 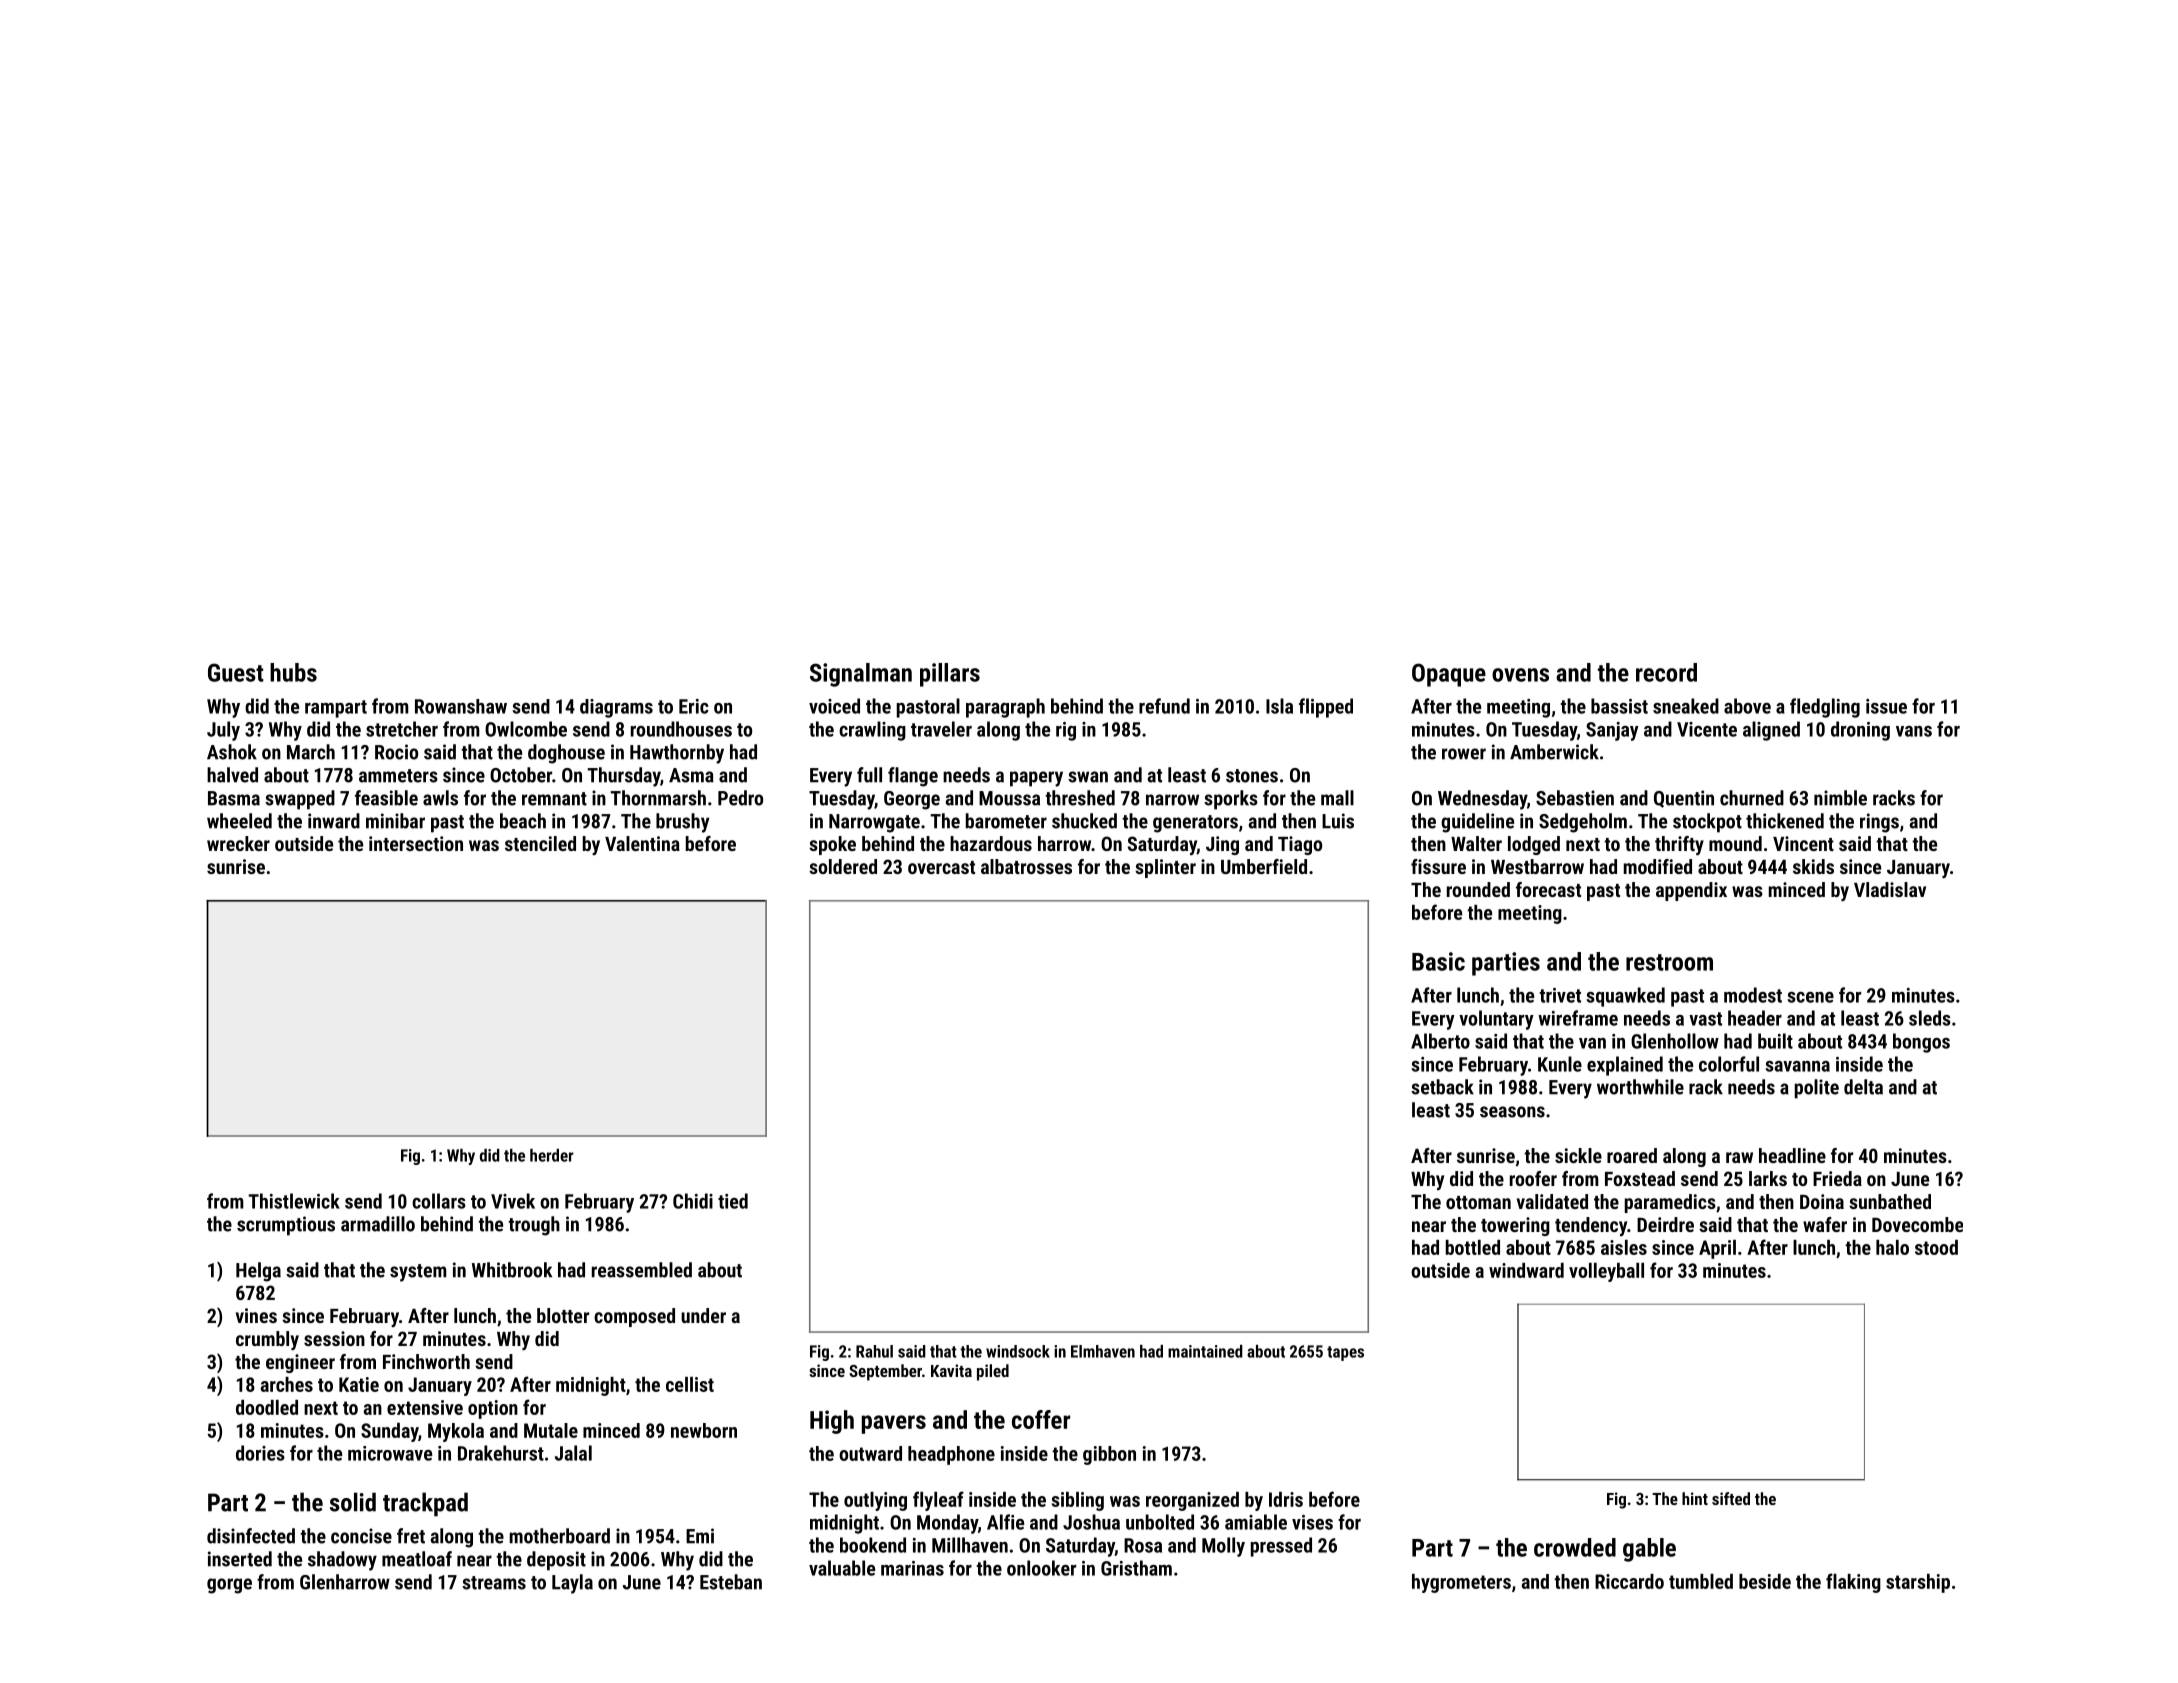 I want to click on Thistlewick, so click(x=294, y=1201).
